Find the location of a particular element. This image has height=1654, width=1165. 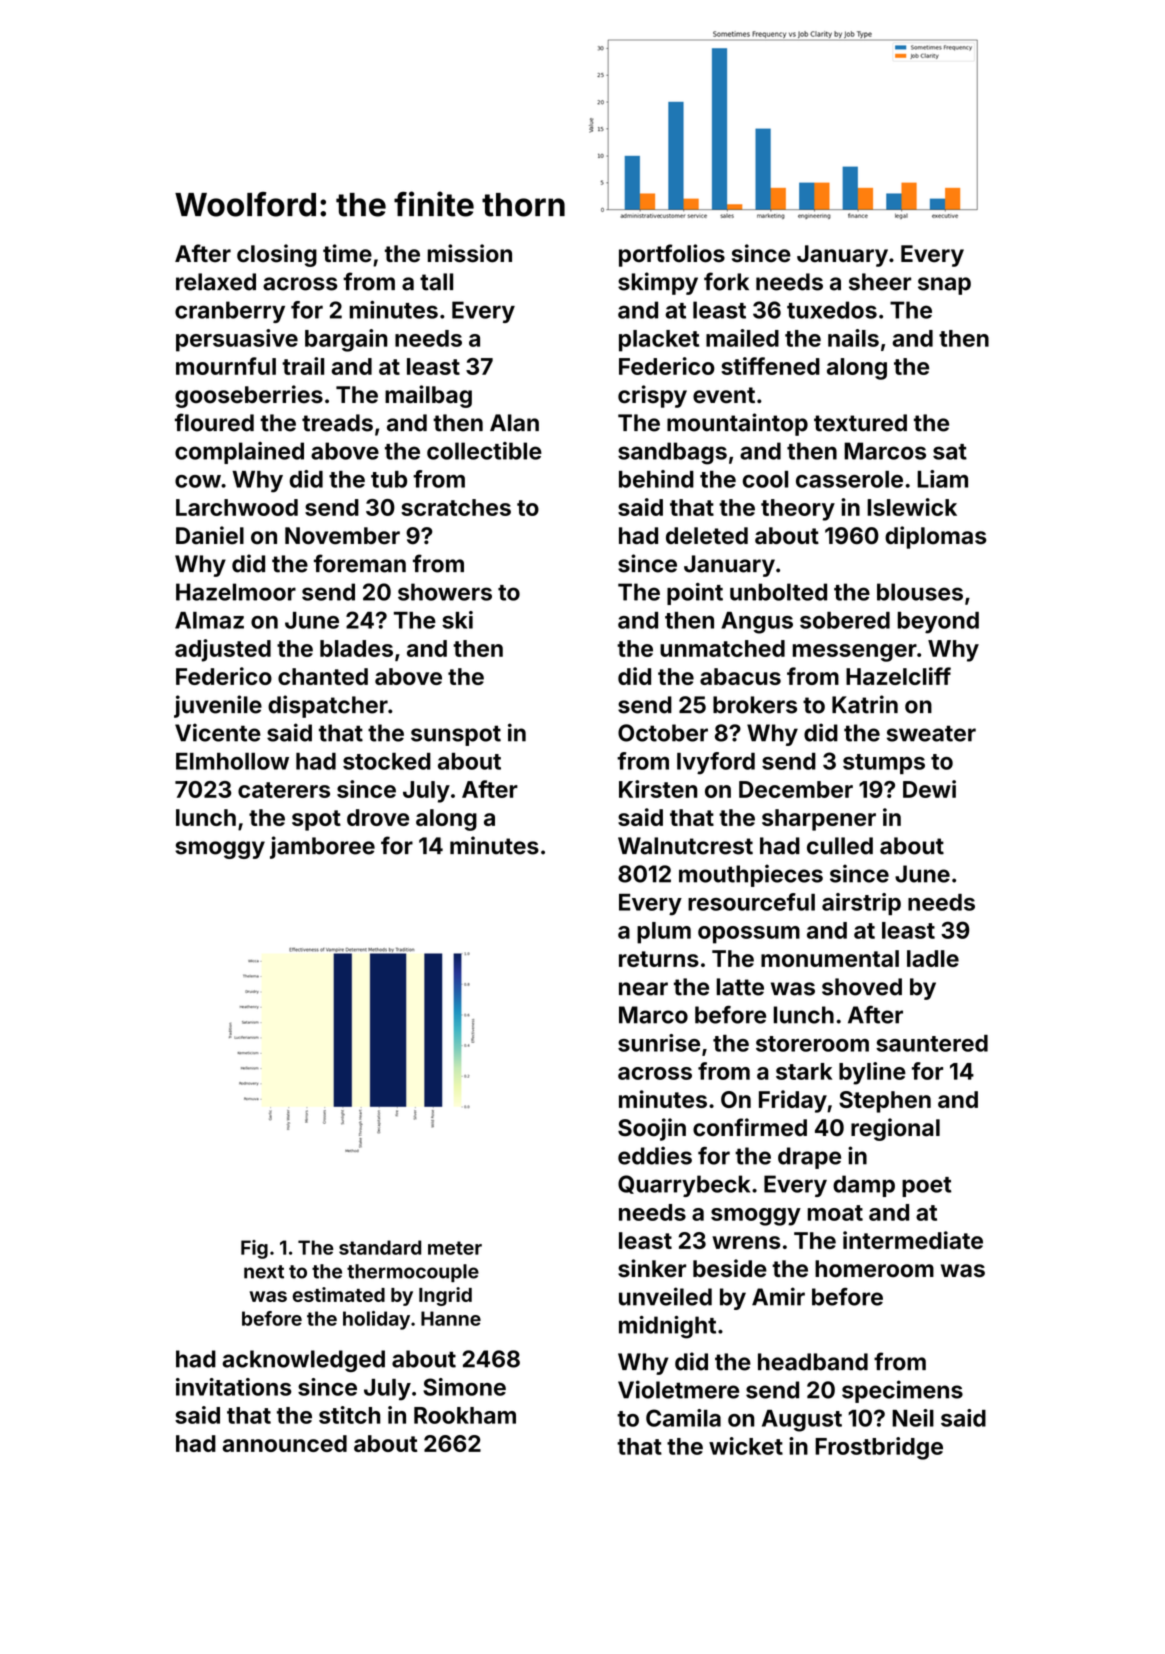

near is located at coordinates (643, 989).
